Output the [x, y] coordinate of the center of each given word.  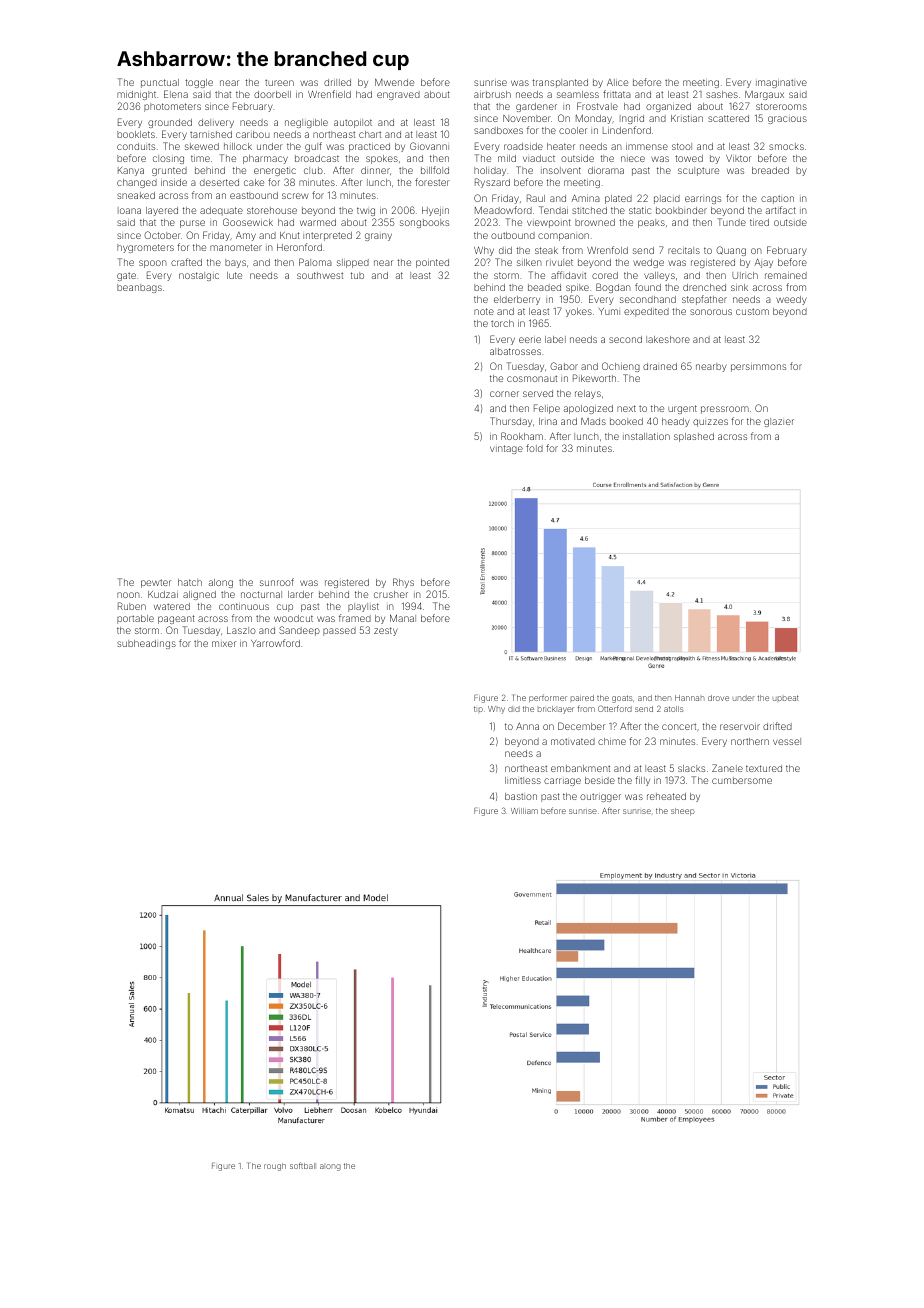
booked [626, 421]
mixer [224, 644]
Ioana [129, 210]
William [524, 811]
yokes [579, 312]
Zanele [727, 768]
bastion [521, 796]
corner [504, 394]
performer [548, 698]
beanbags [139, 288]
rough [275, 1167]
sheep [683, 812]
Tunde [732, 222]
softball [302, 1165]
